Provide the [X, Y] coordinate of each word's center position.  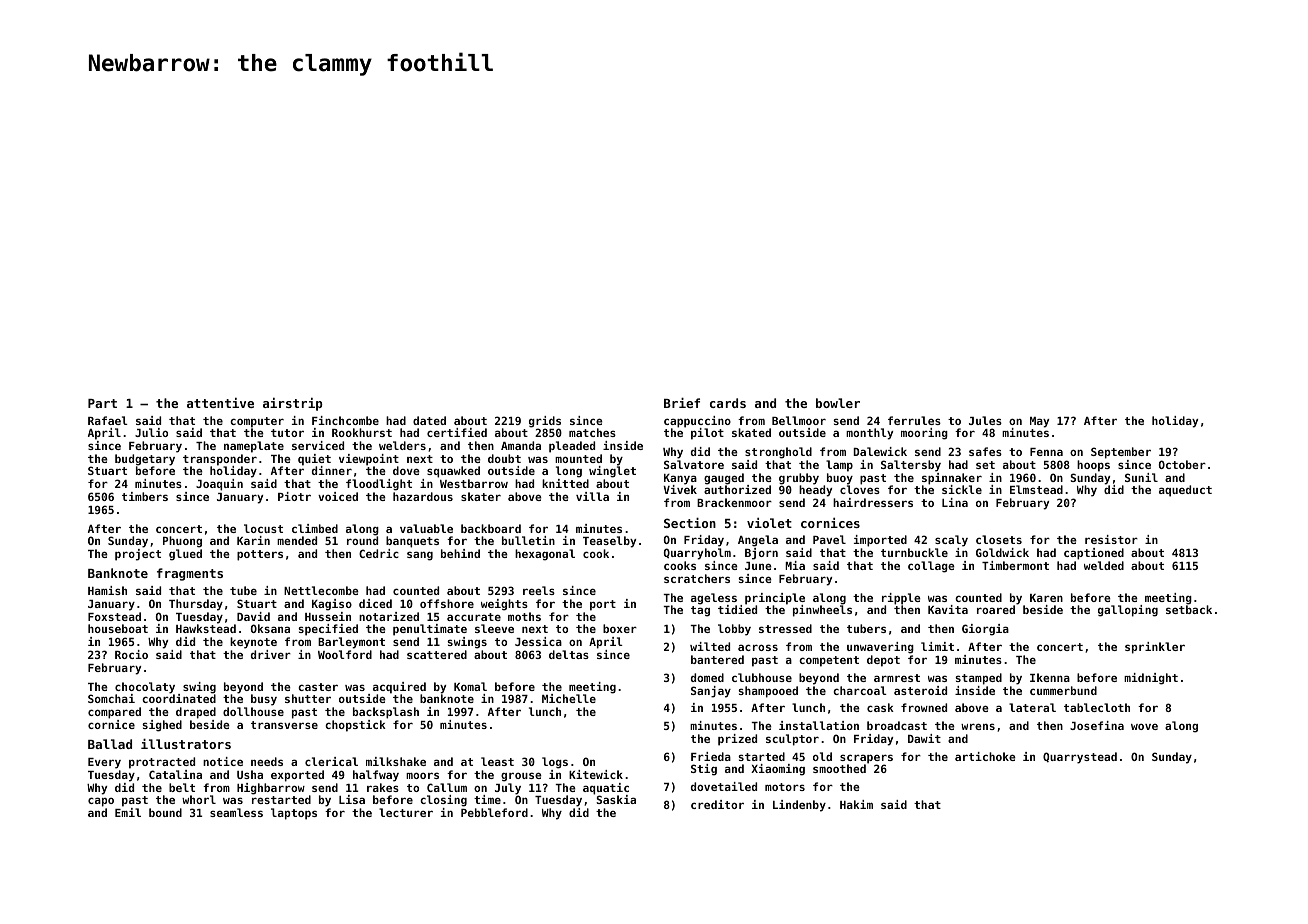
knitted [565, 483]
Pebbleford [494, 812]
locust [263, 528]
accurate [474, 617]
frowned [924, 707]
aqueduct [1185, 491]
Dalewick [880, 451]
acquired [399, 688]
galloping [1128, 611]
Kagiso [332, 605]
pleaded [572, 447]
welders [402, 445]
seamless [236, 812]
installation [819, 725]
